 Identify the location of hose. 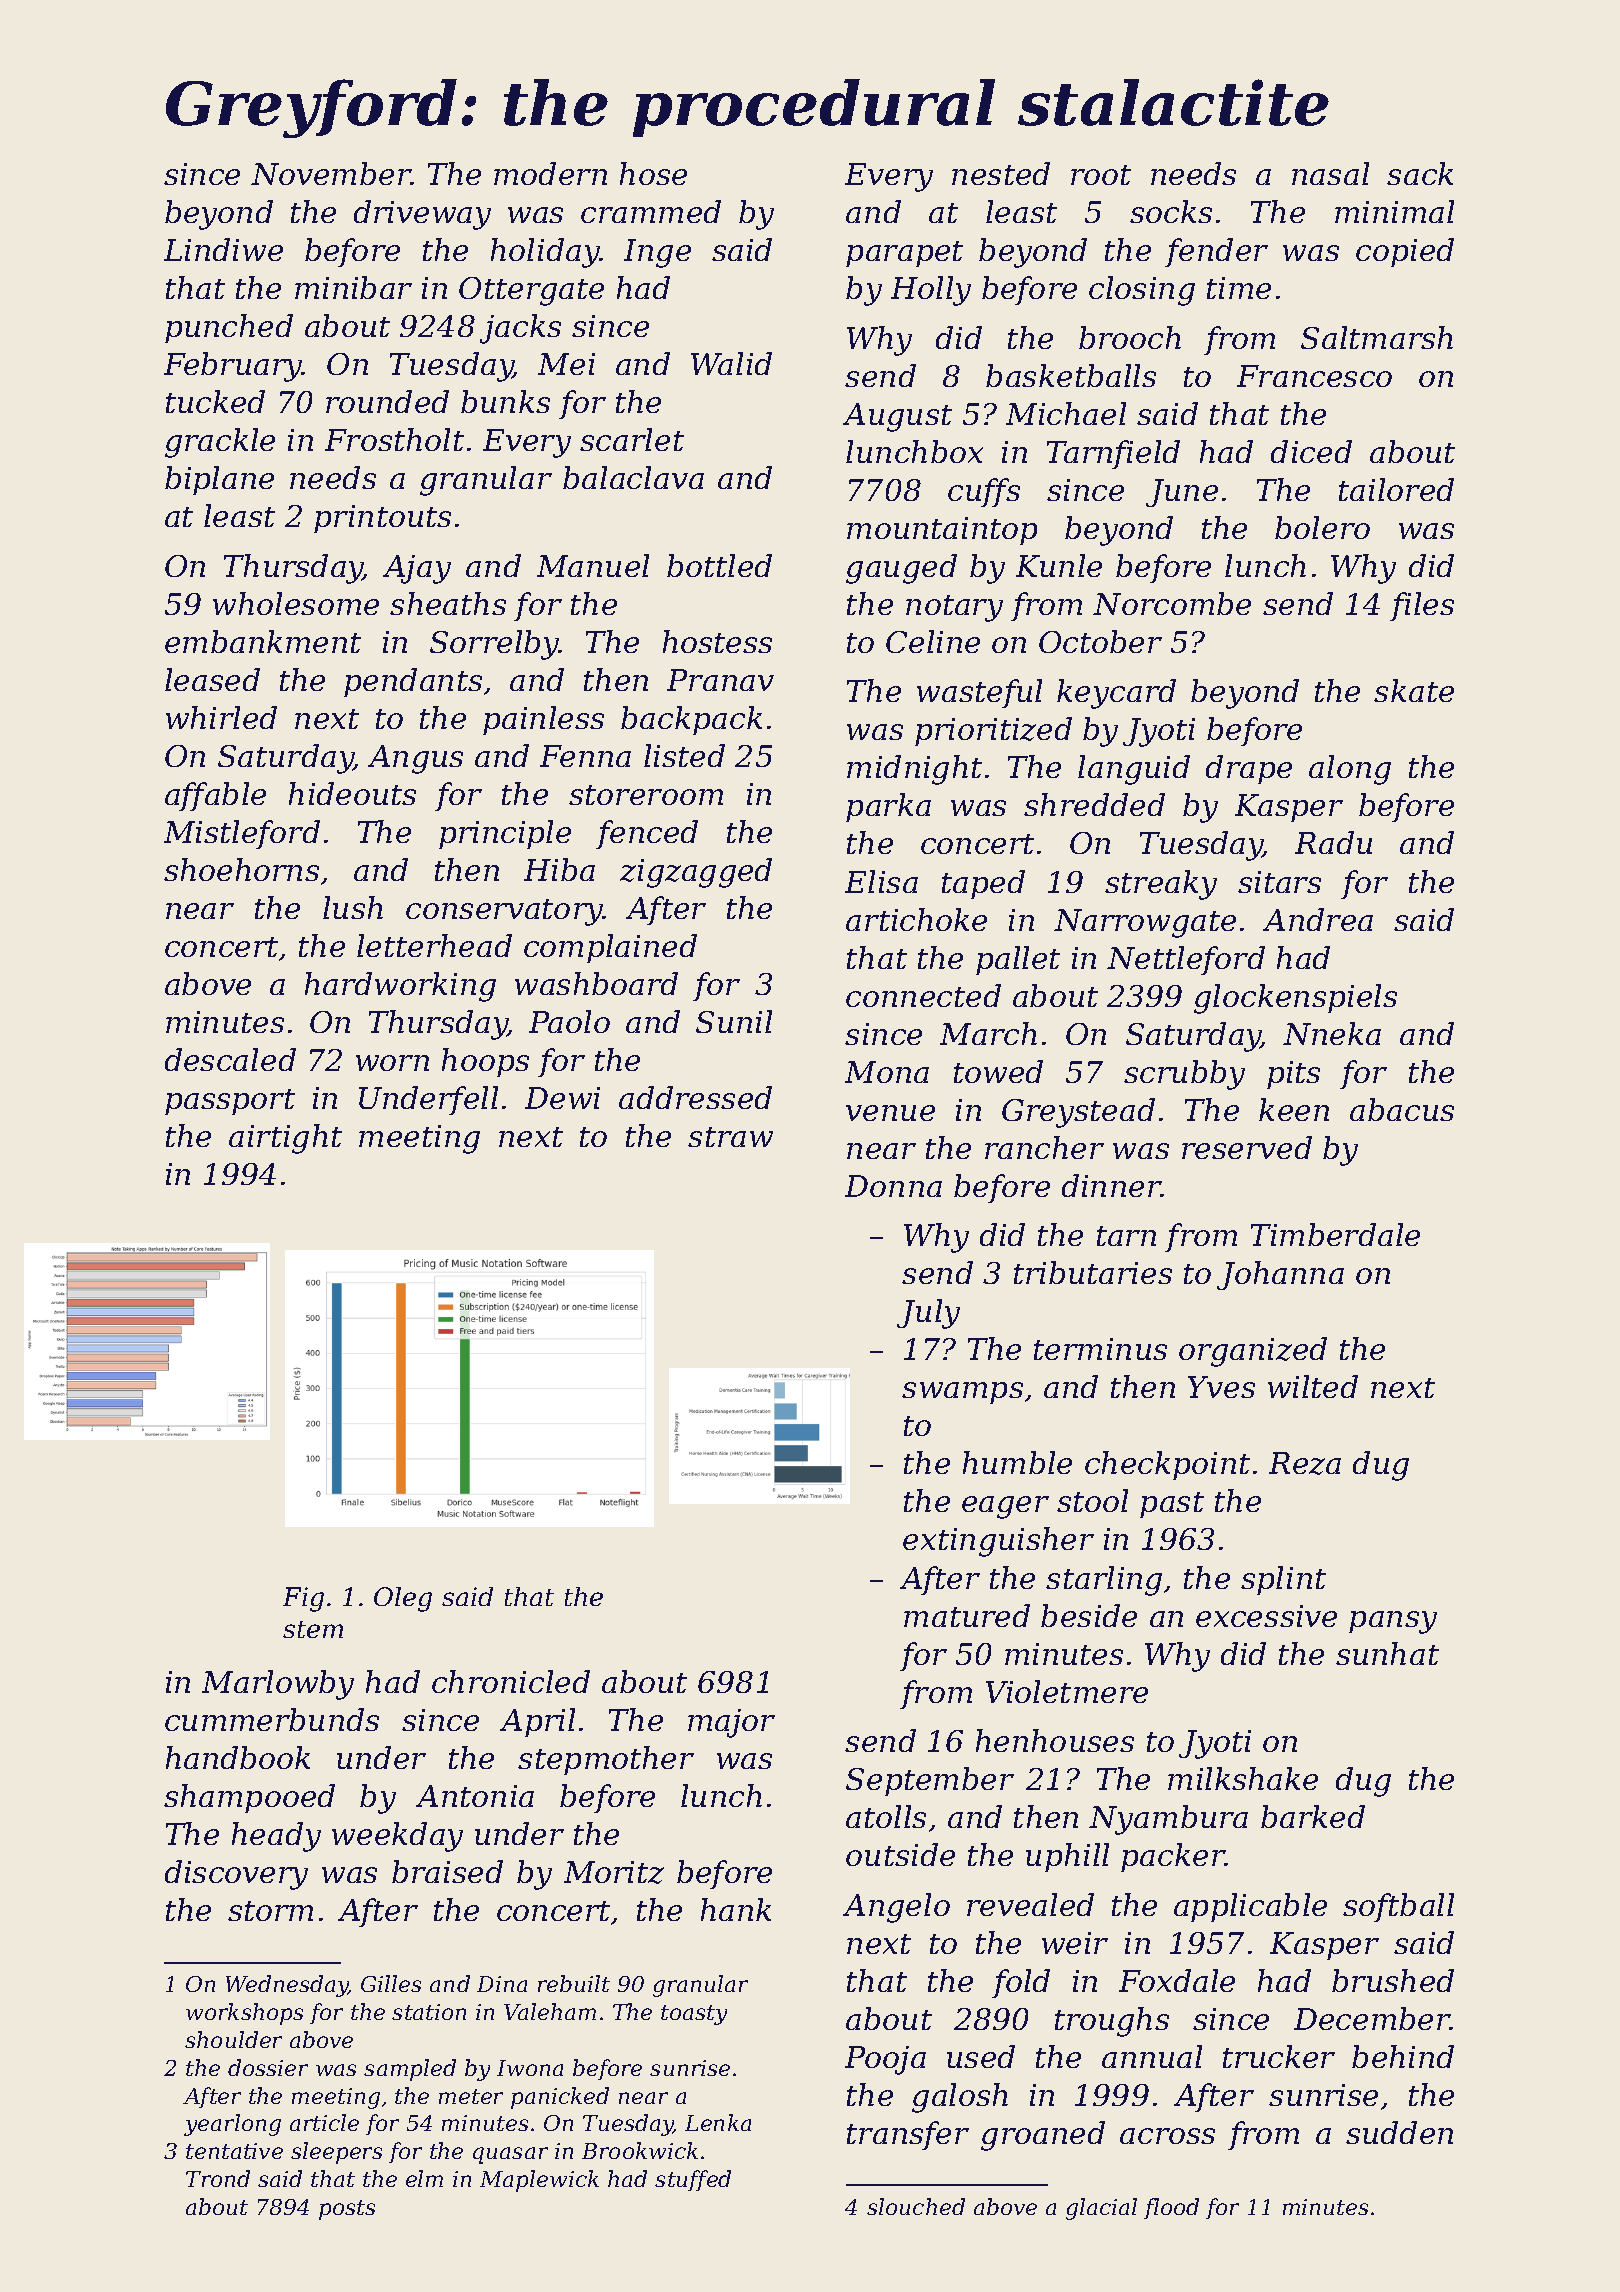
(653, 173).
